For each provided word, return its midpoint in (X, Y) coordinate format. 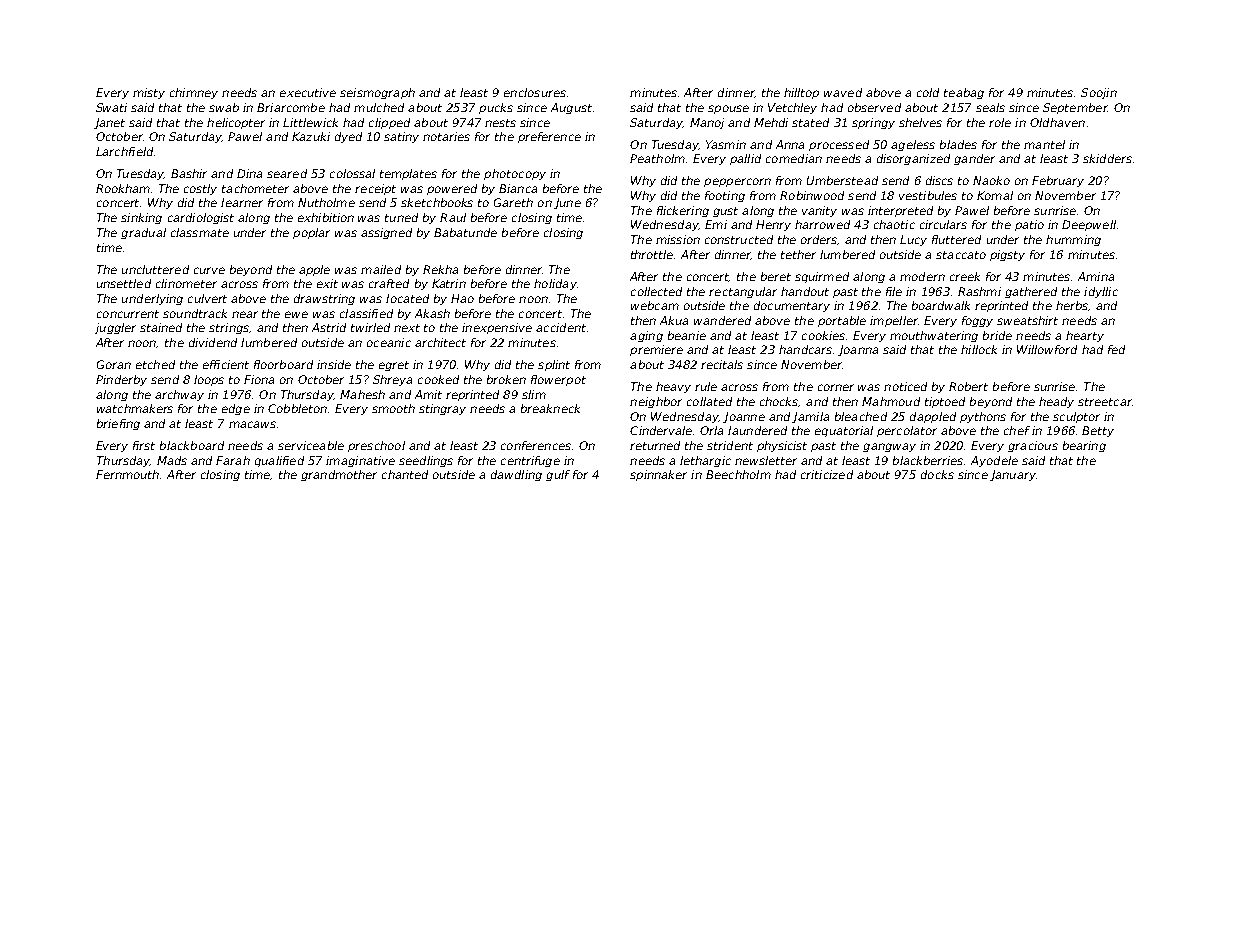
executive (308, 92)
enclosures (535, 92)
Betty (1098, 431)
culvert (207, 298)
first (144, 445)
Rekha (440, 269)
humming (1073, 240)
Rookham (123, 188)
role (1000, 122)
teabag (964, 93)
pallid (745, 159)
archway (179, 395)
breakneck (550, 408)
